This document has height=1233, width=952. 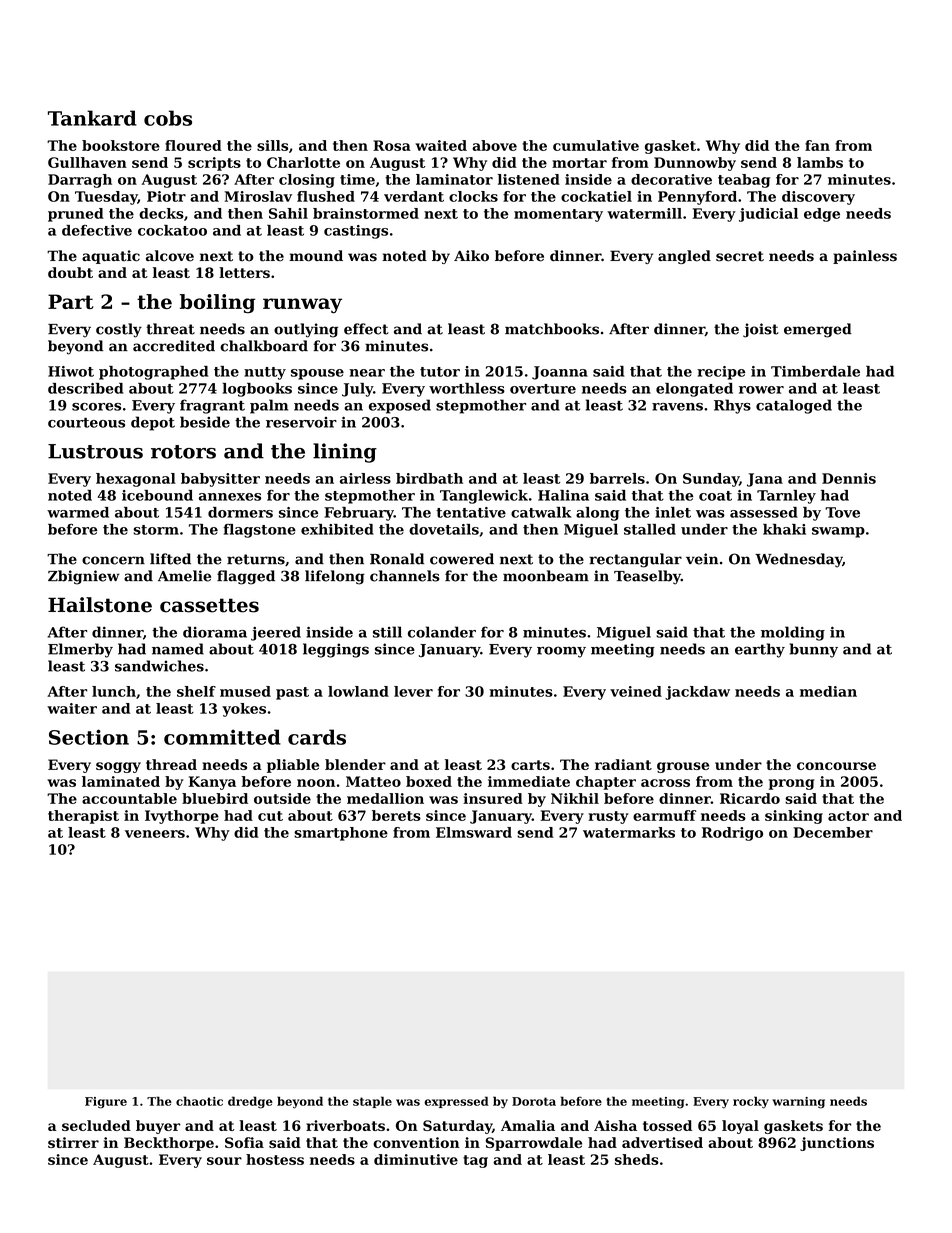 What do you see at coordinates (721, 373) in the document?
I see `recipe` at bounding box center [721, 373].
